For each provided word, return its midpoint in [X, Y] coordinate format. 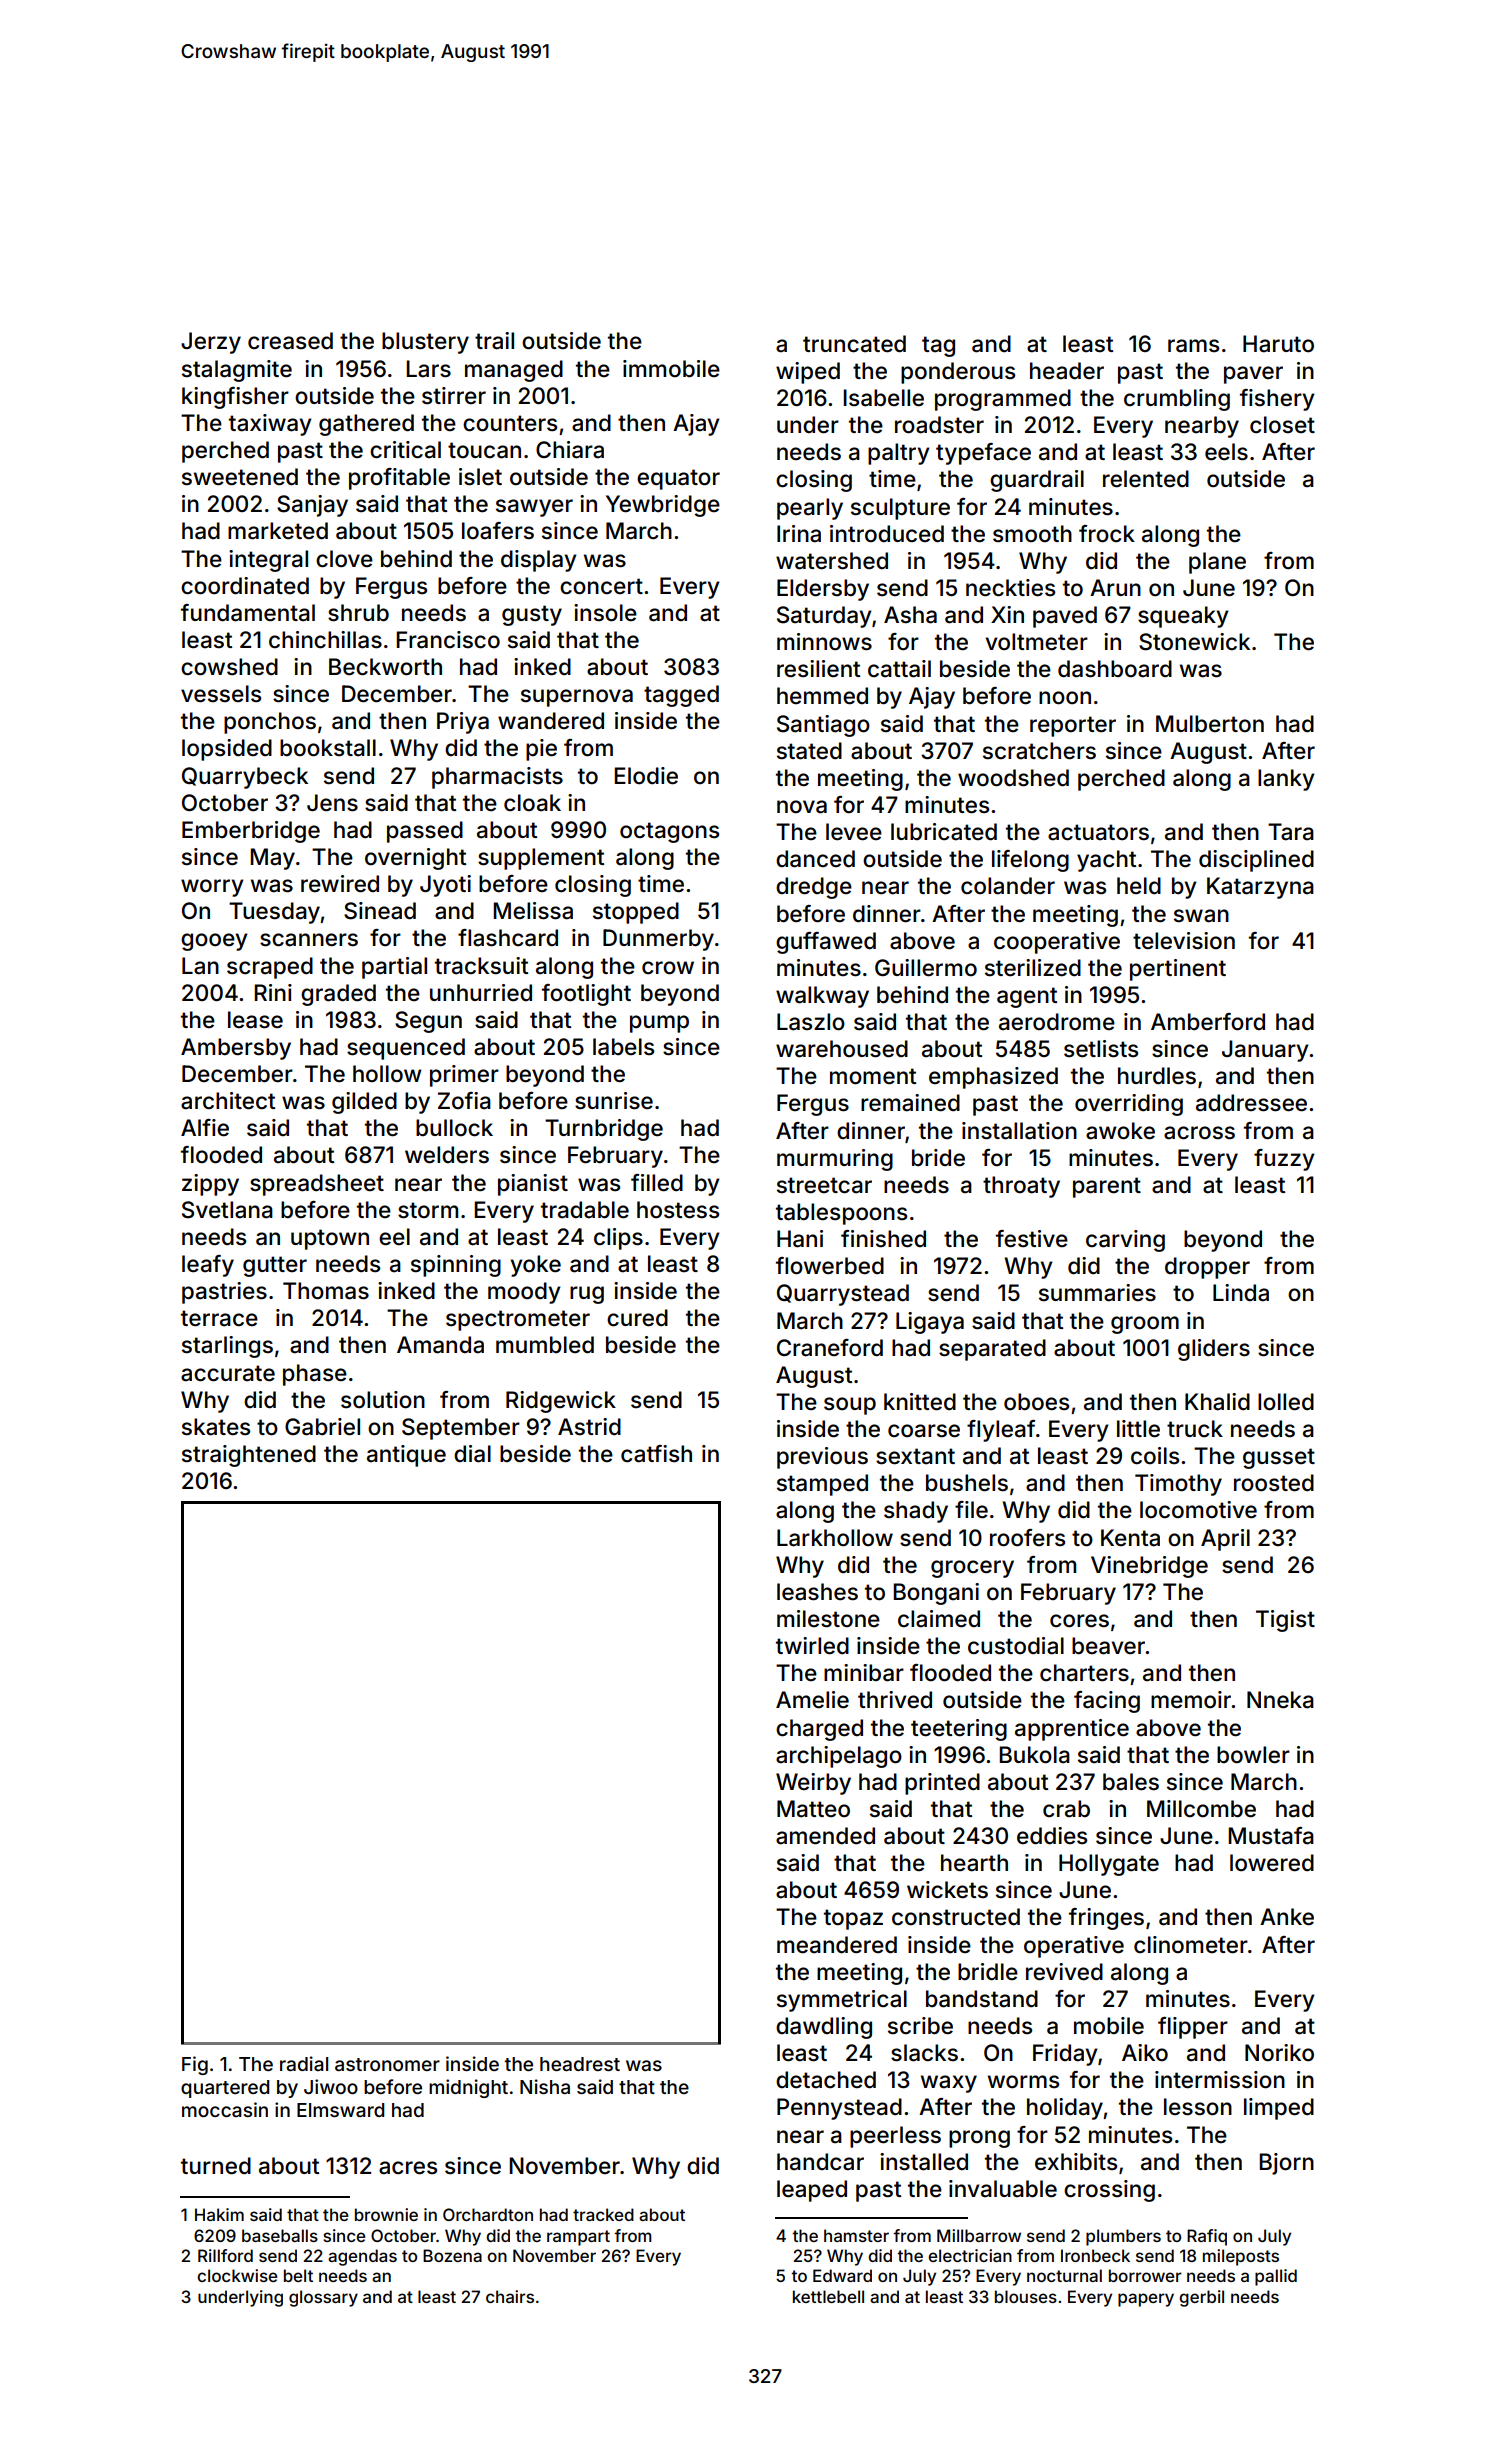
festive [1032, 1239]
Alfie [205, 1128]
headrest [580, 2064]
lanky [1286, 780]
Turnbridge [604, 1130]
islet [480, 477]
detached [826, 2080]
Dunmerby [658, 940]
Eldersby [823, 590]
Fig [195, 2065]
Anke [1287, 1917]
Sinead [380, 911]
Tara [1291, 832]
